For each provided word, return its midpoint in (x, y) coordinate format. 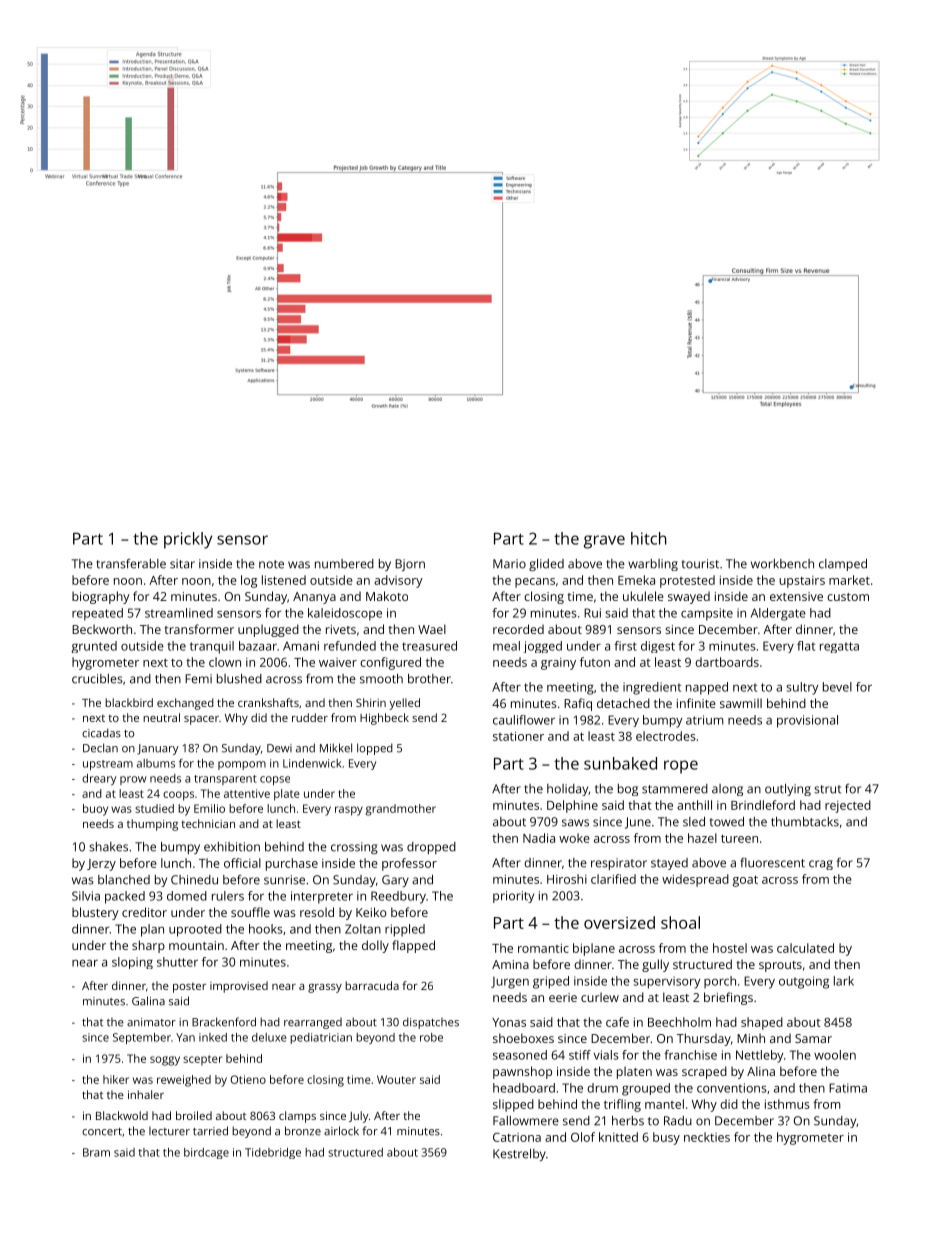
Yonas (509, 1022)
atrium (705, 720)
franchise (690, 1055)
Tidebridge (273, 1153)
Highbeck (384, 719)
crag (821, 865)
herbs (628, 1121)
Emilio (209, 808)
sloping (132, 963)
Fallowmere (526, 1121)
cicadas (101, 733)
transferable (131, 564)
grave (604, 542)
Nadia (539, 838)
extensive (796, 596)
